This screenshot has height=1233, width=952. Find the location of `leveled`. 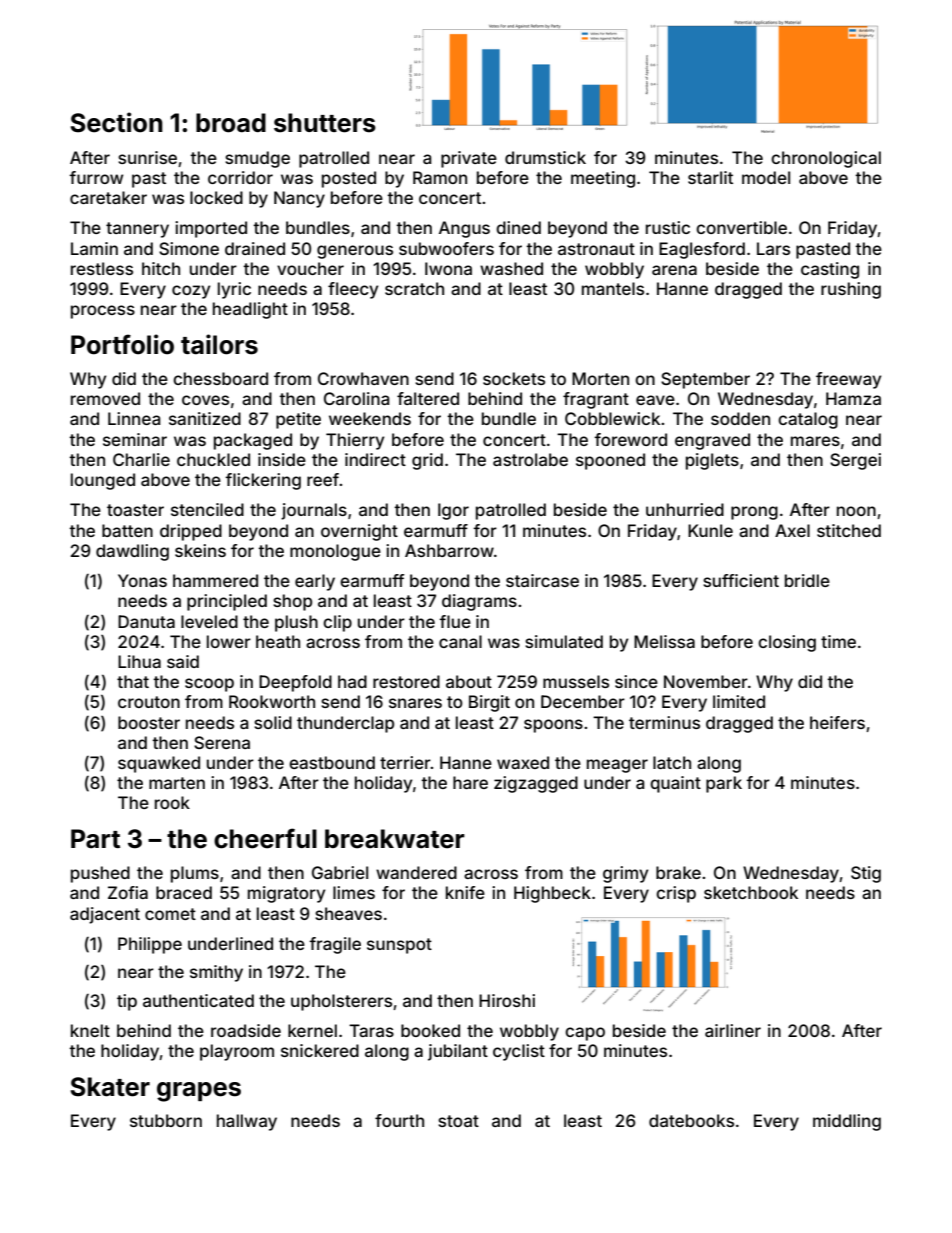

leveled is located at coordinates (209, 621).
